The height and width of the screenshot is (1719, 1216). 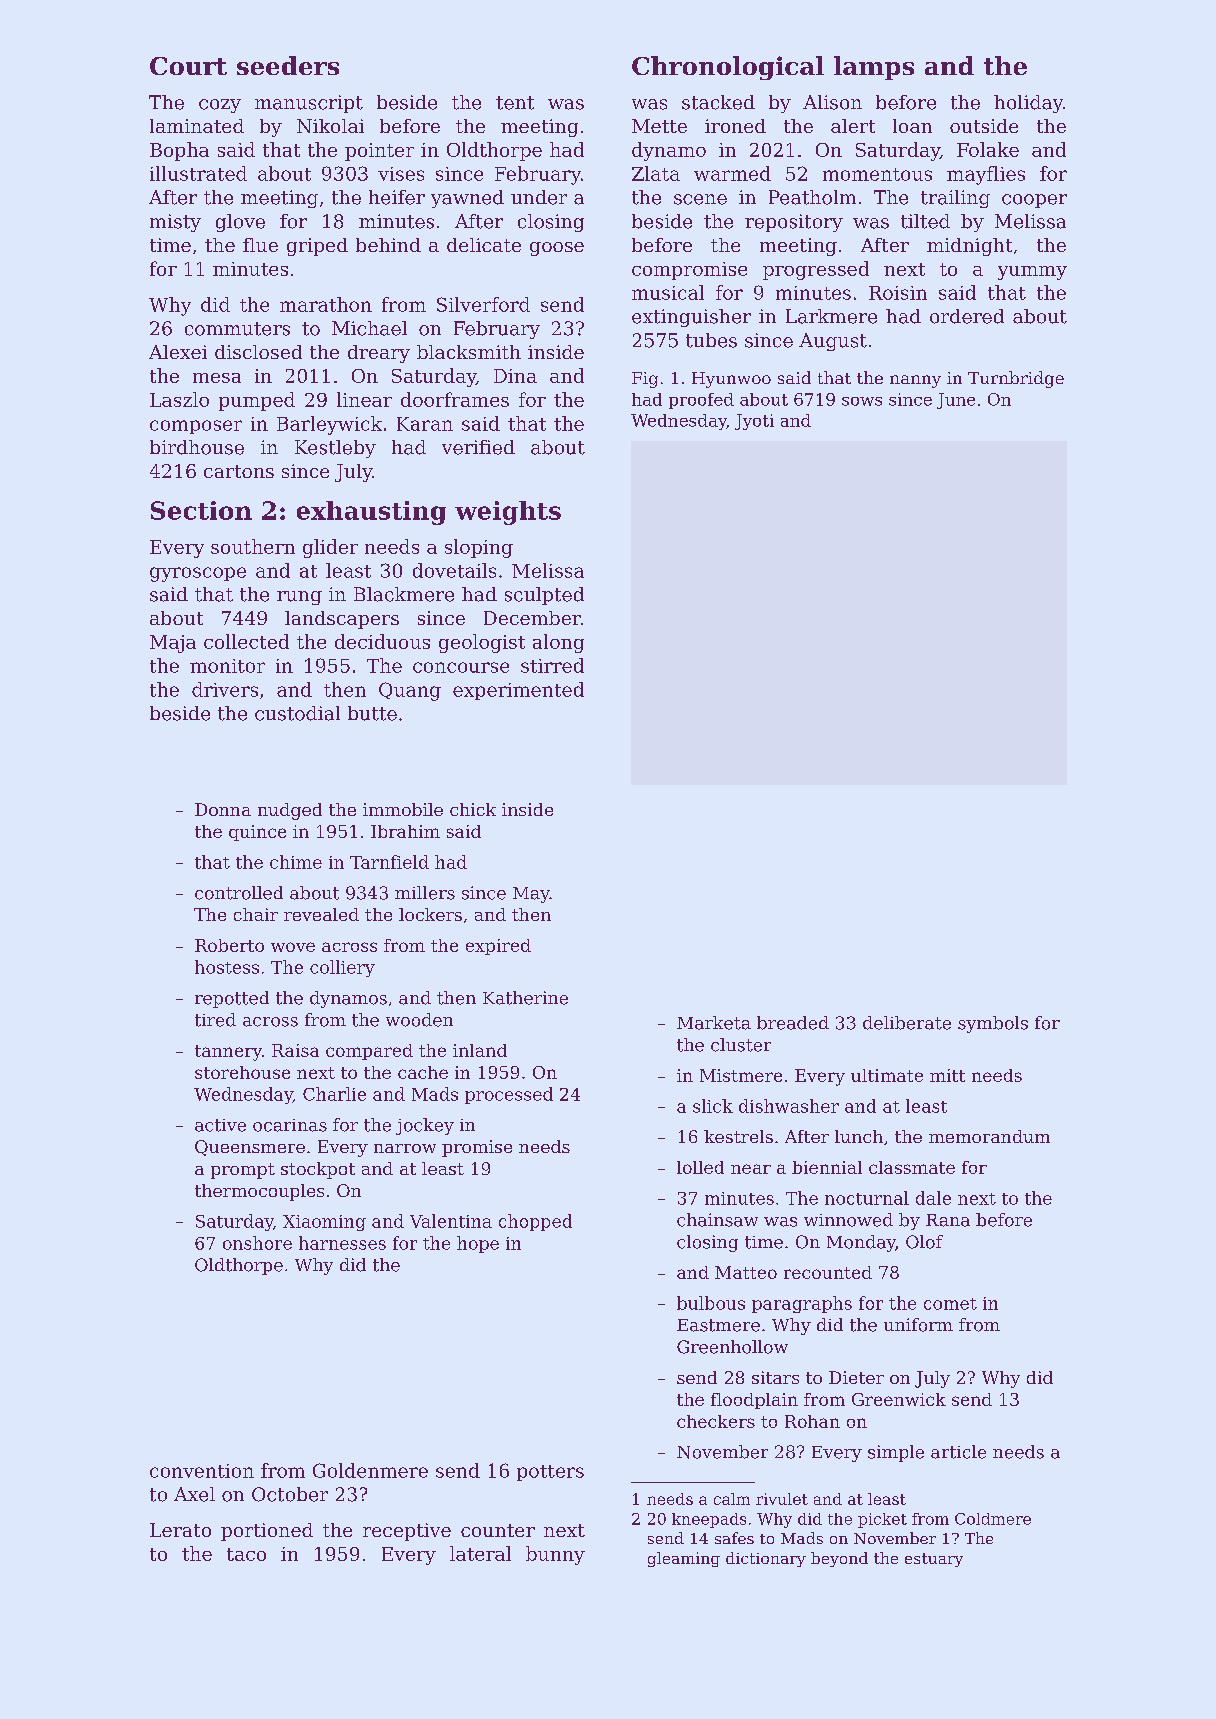 I want to click on lamps, so click(x=874, y=68).
